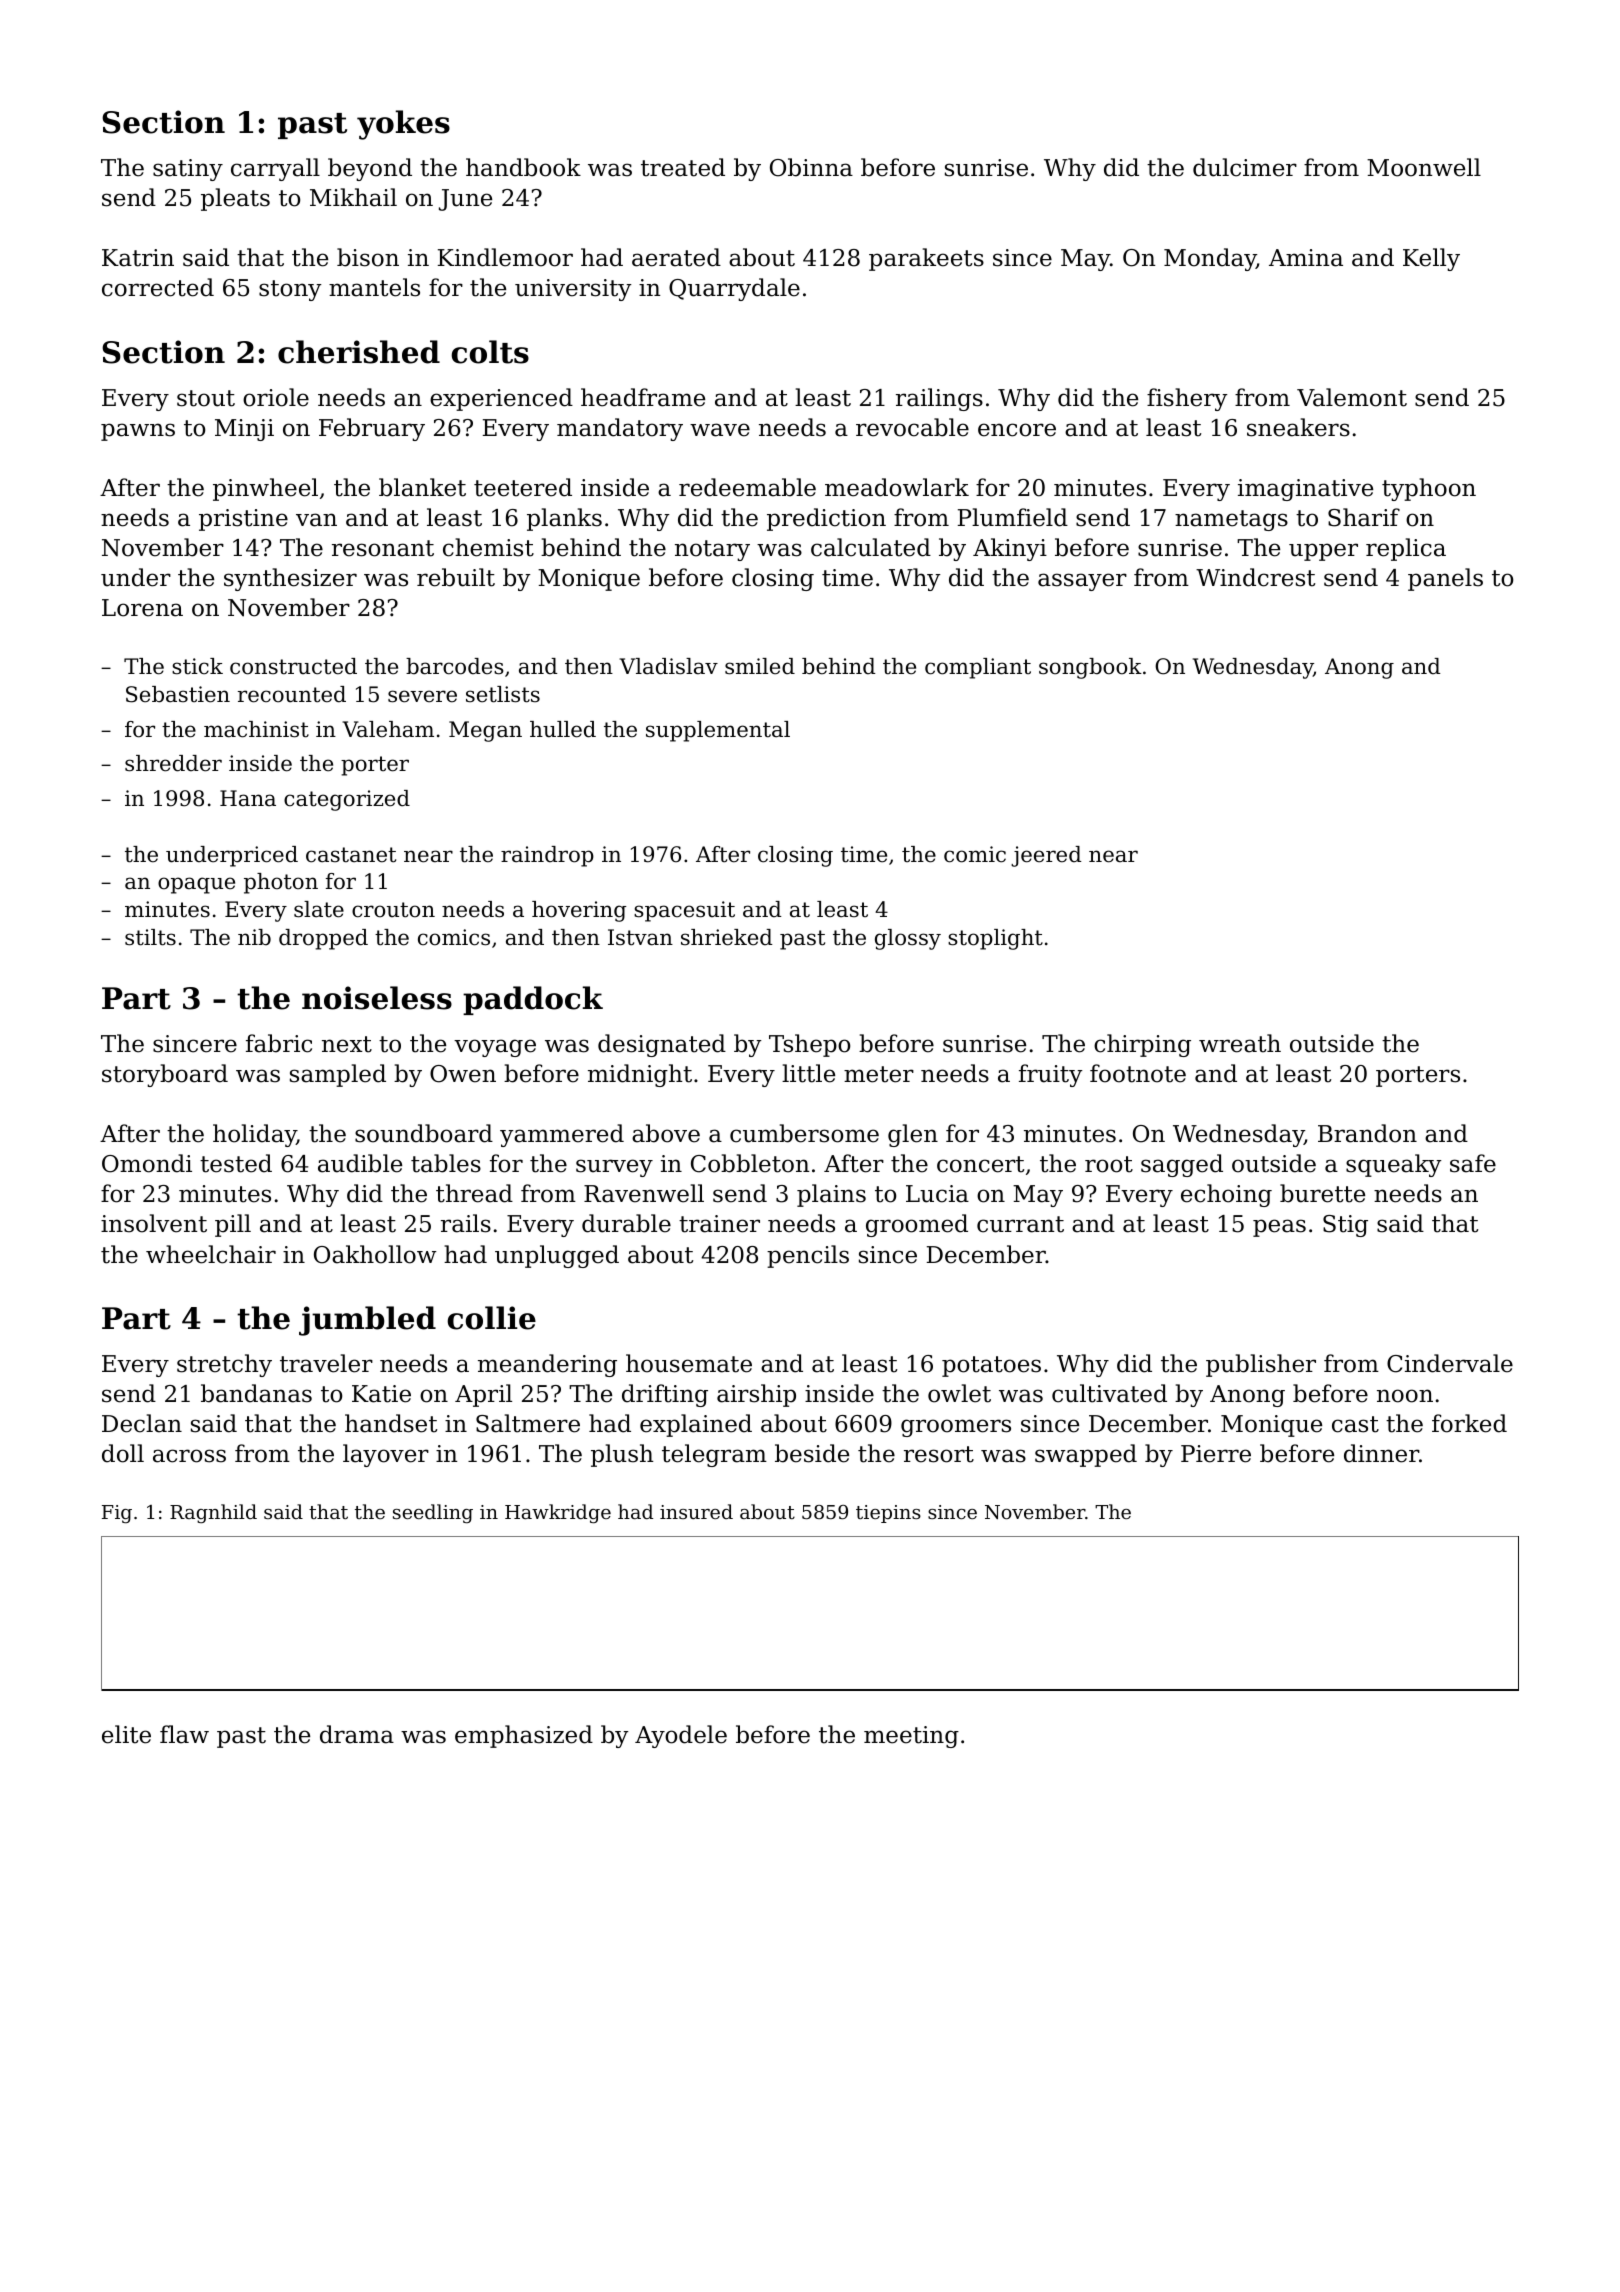  What do you see at coordinates (871, 547) in the image?
I see `calculated` at bounding box center [871, 547].
